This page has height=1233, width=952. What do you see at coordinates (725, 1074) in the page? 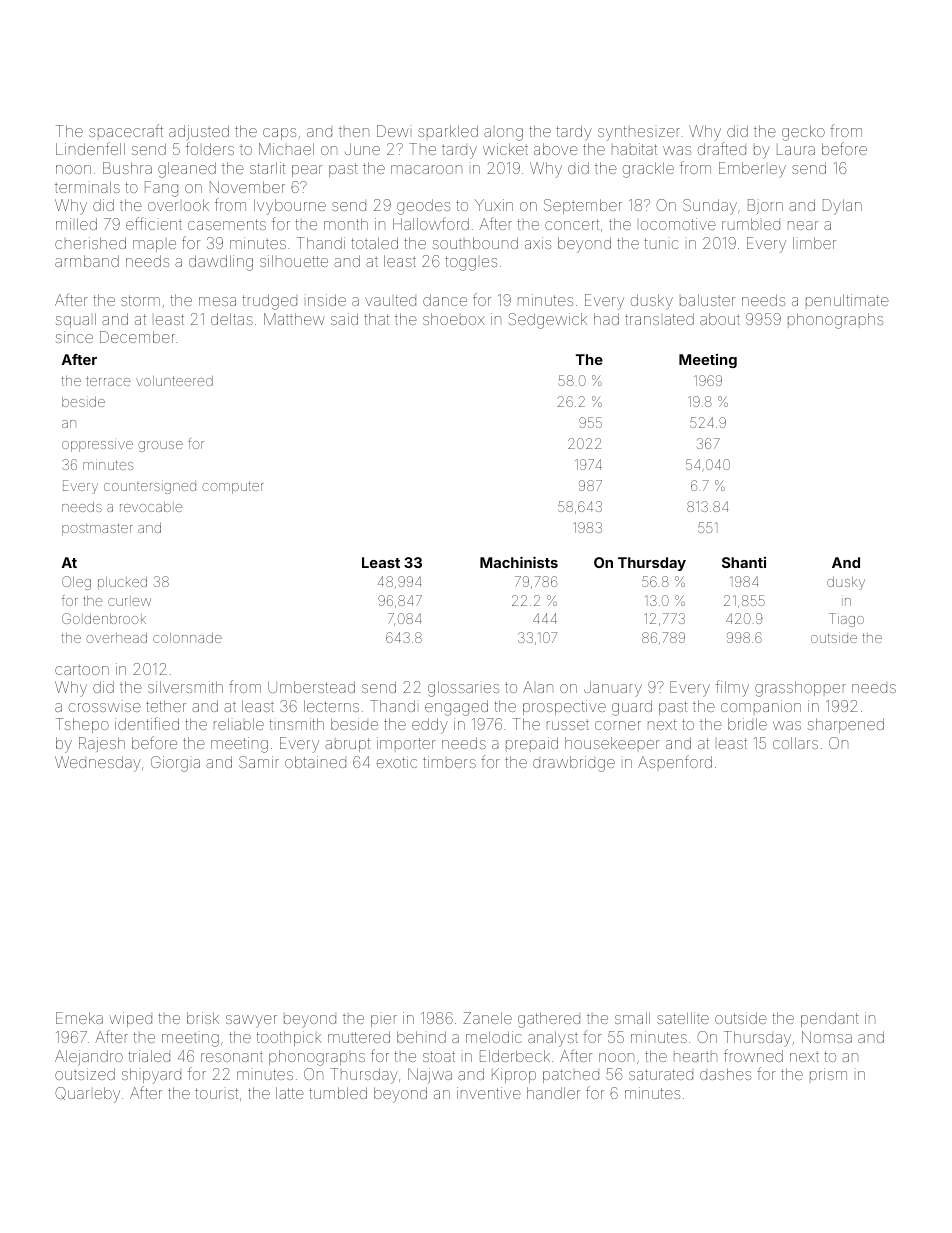
I see `dashes` at bounding box center [725, 1074].
